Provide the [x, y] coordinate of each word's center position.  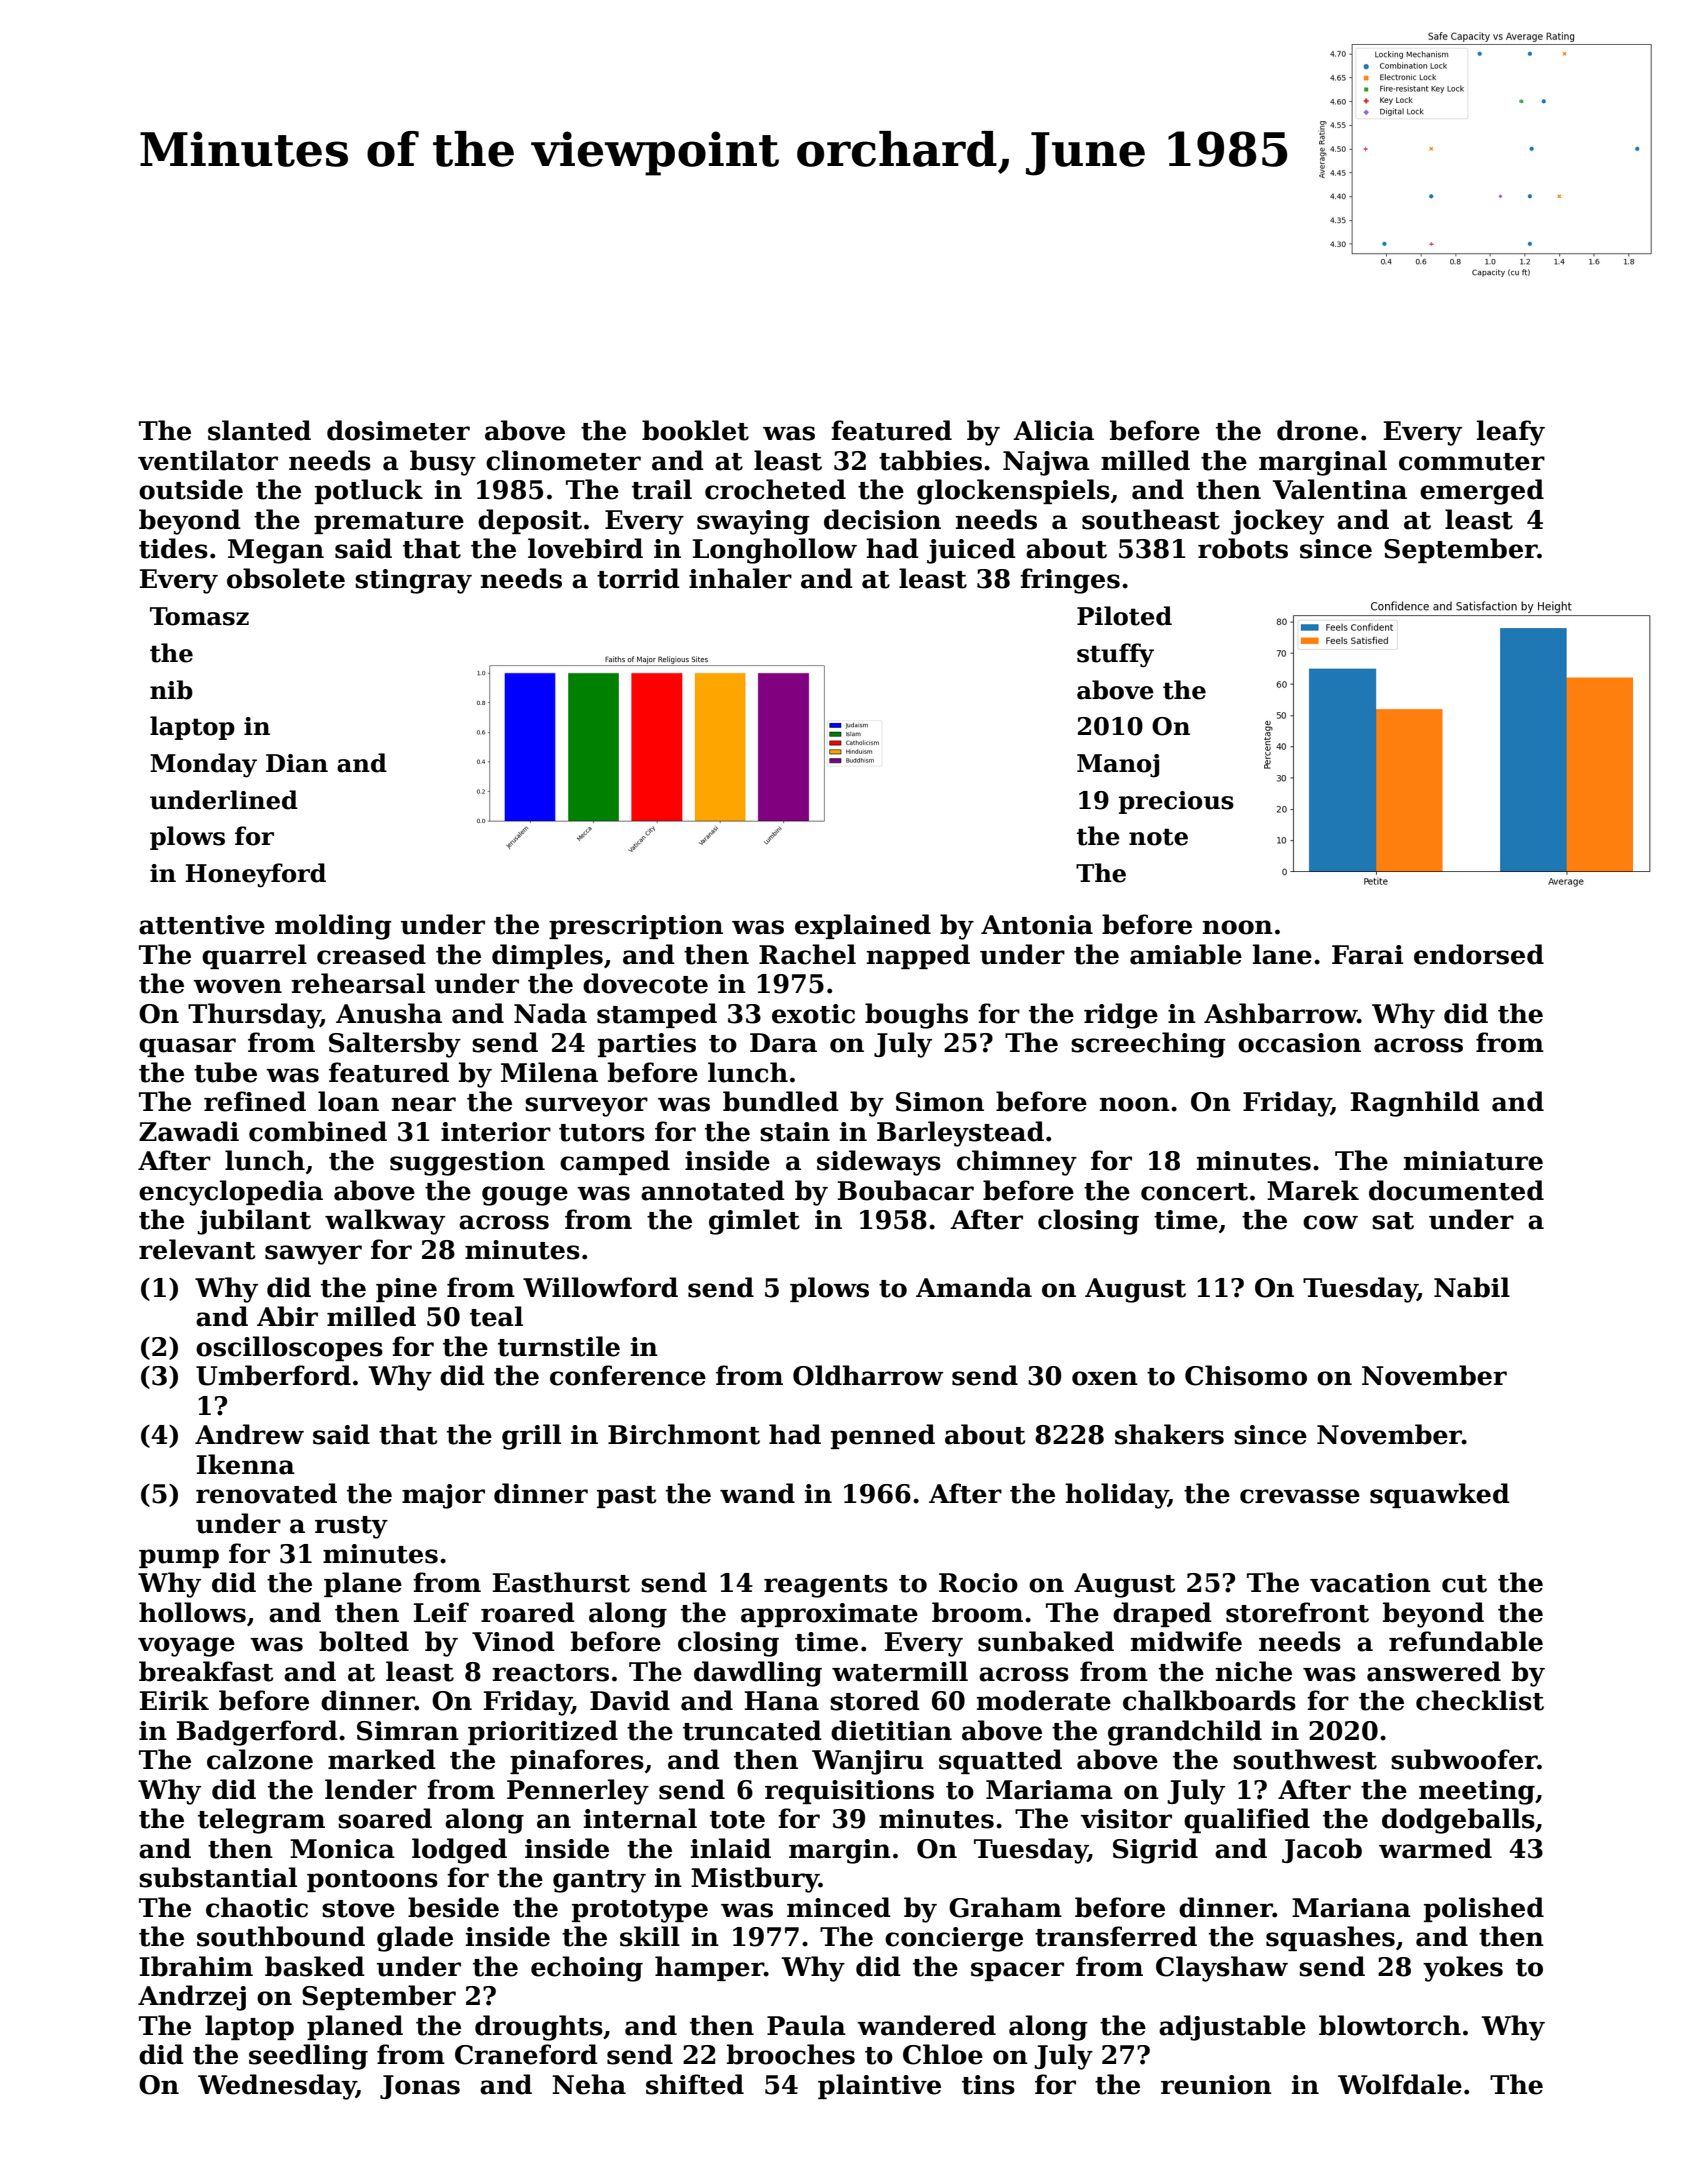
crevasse [1300, 1496]
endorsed [1479, 954]
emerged [1482, 492]
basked [315, 1966]
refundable [1466, 1641]
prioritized [543, 1732]
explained [863, 926]
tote [737, 1820]
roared [528, 1612]
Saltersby [395, 1045]
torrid [638, 578]
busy [443, 463]
